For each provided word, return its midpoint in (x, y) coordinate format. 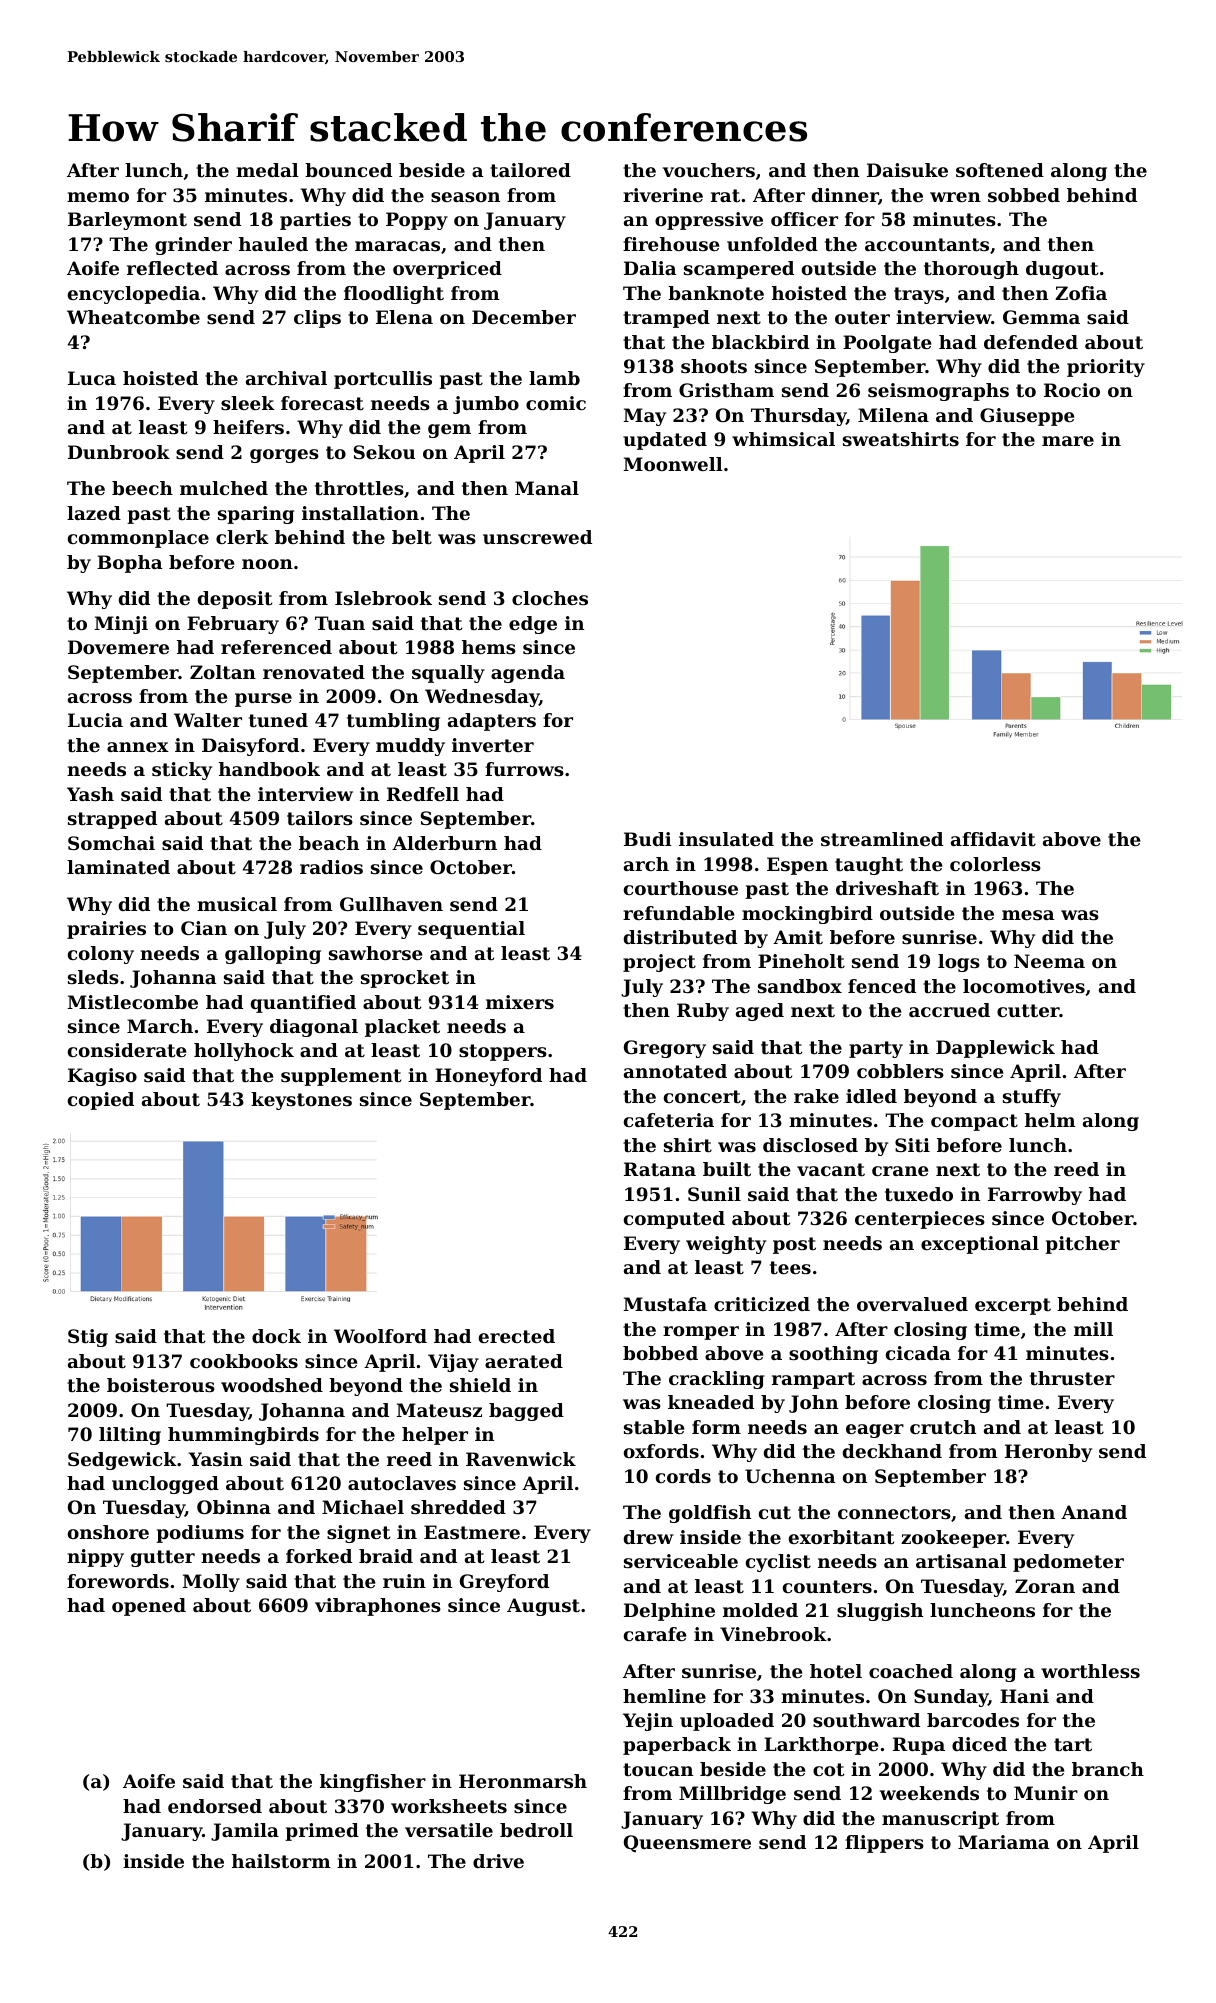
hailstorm (281, 1861)
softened (1000, 170)
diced (979, 1744)
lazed (94, 513)
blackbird (760, 342)
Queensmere (687, 1844)
